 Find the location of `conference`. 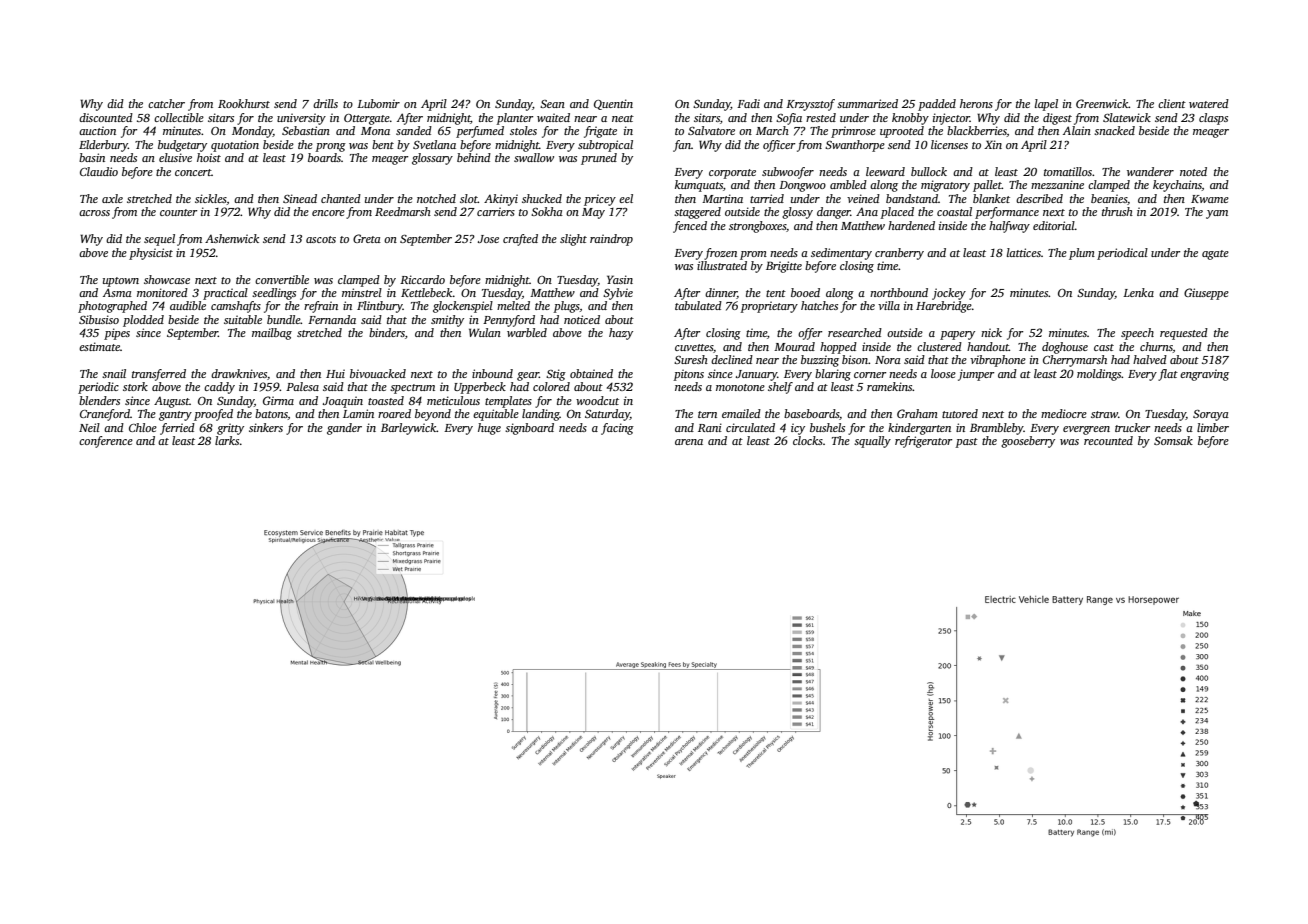

conference is located at coordinates (106, 442).
